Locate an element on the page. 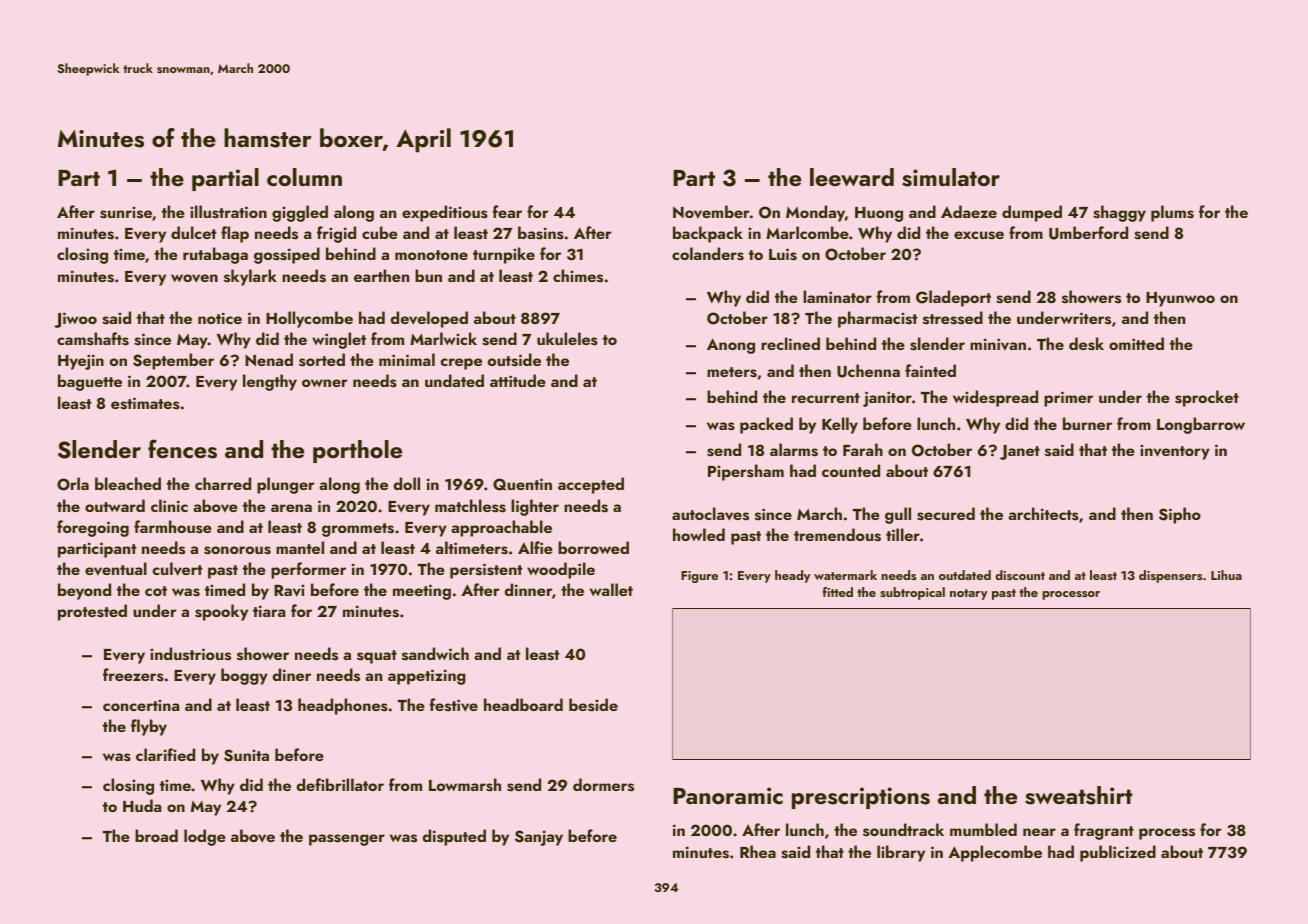 This page has width=1308, height=924. Farah is located at coordinates (863, 449).
